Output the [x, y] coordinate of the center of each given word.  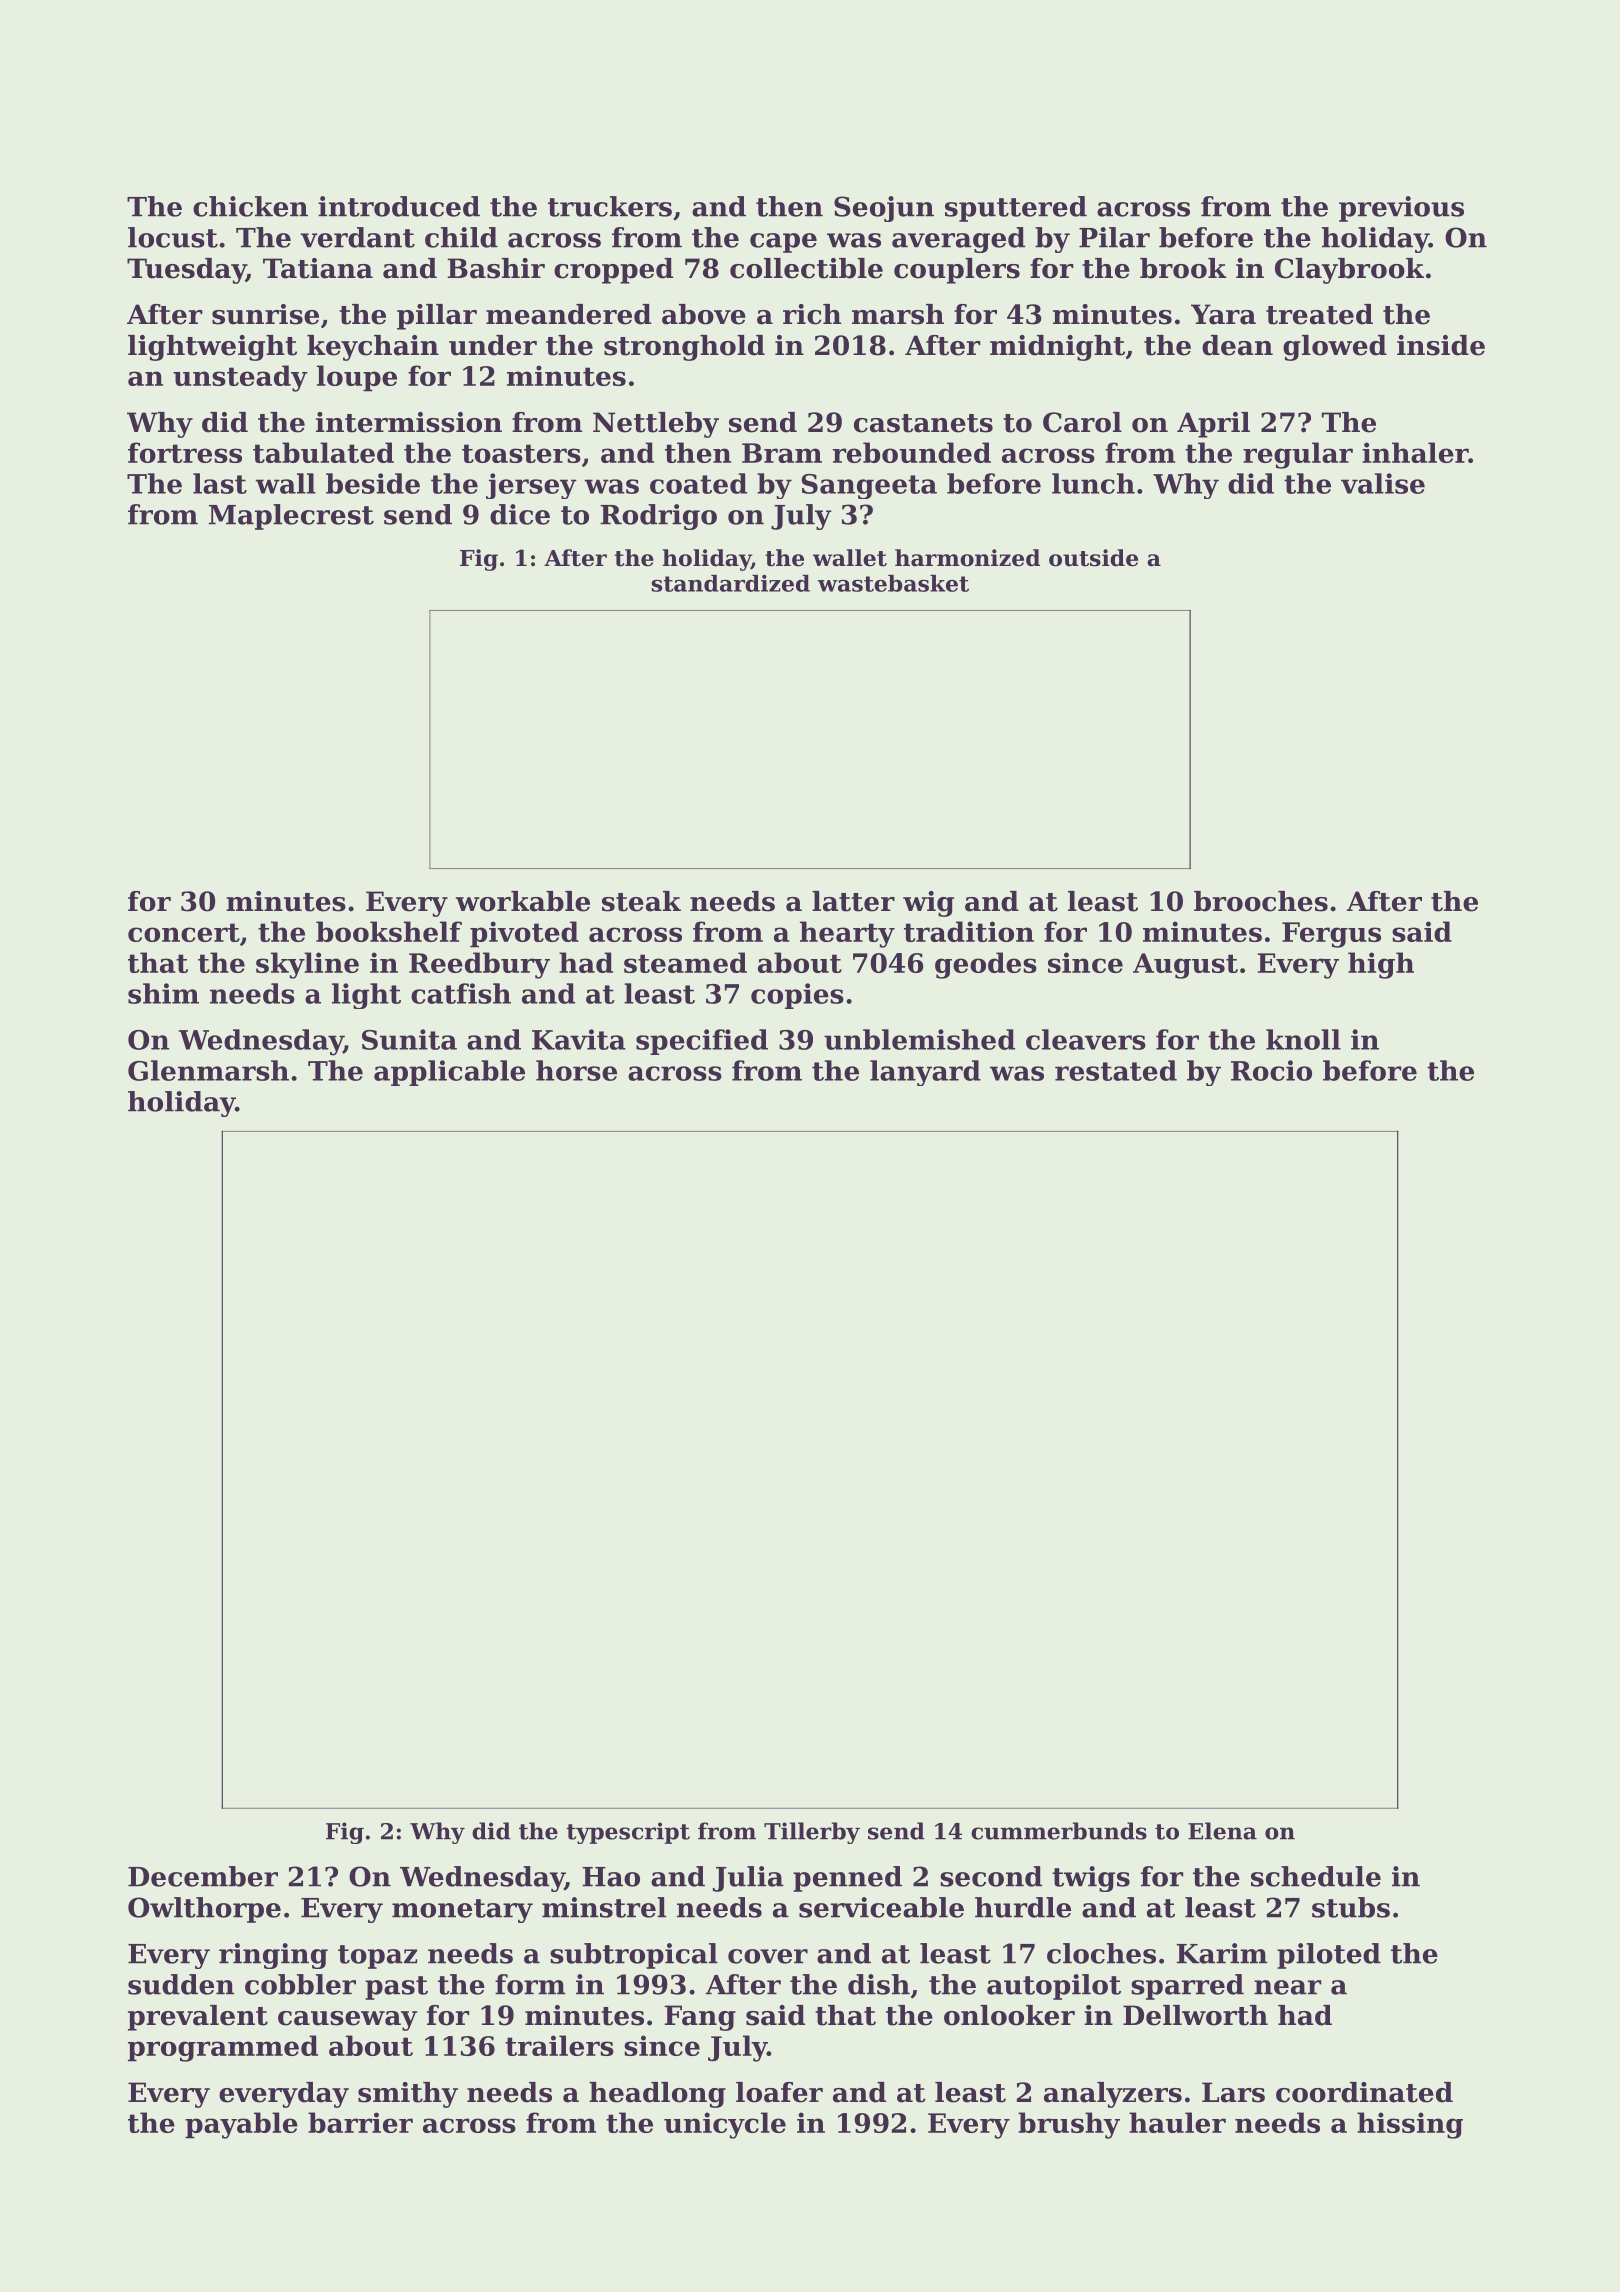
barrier [360, 2122]
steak [641, 901]
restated [1116, 1070]
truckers [610, 206]
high [1381, 965]
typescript [628, 1833]
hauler [1177, 2122]
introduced [399, 206]
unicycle [725, 2125]
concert [184, 932]
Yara [1223, 314]
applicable [449, 1073]
